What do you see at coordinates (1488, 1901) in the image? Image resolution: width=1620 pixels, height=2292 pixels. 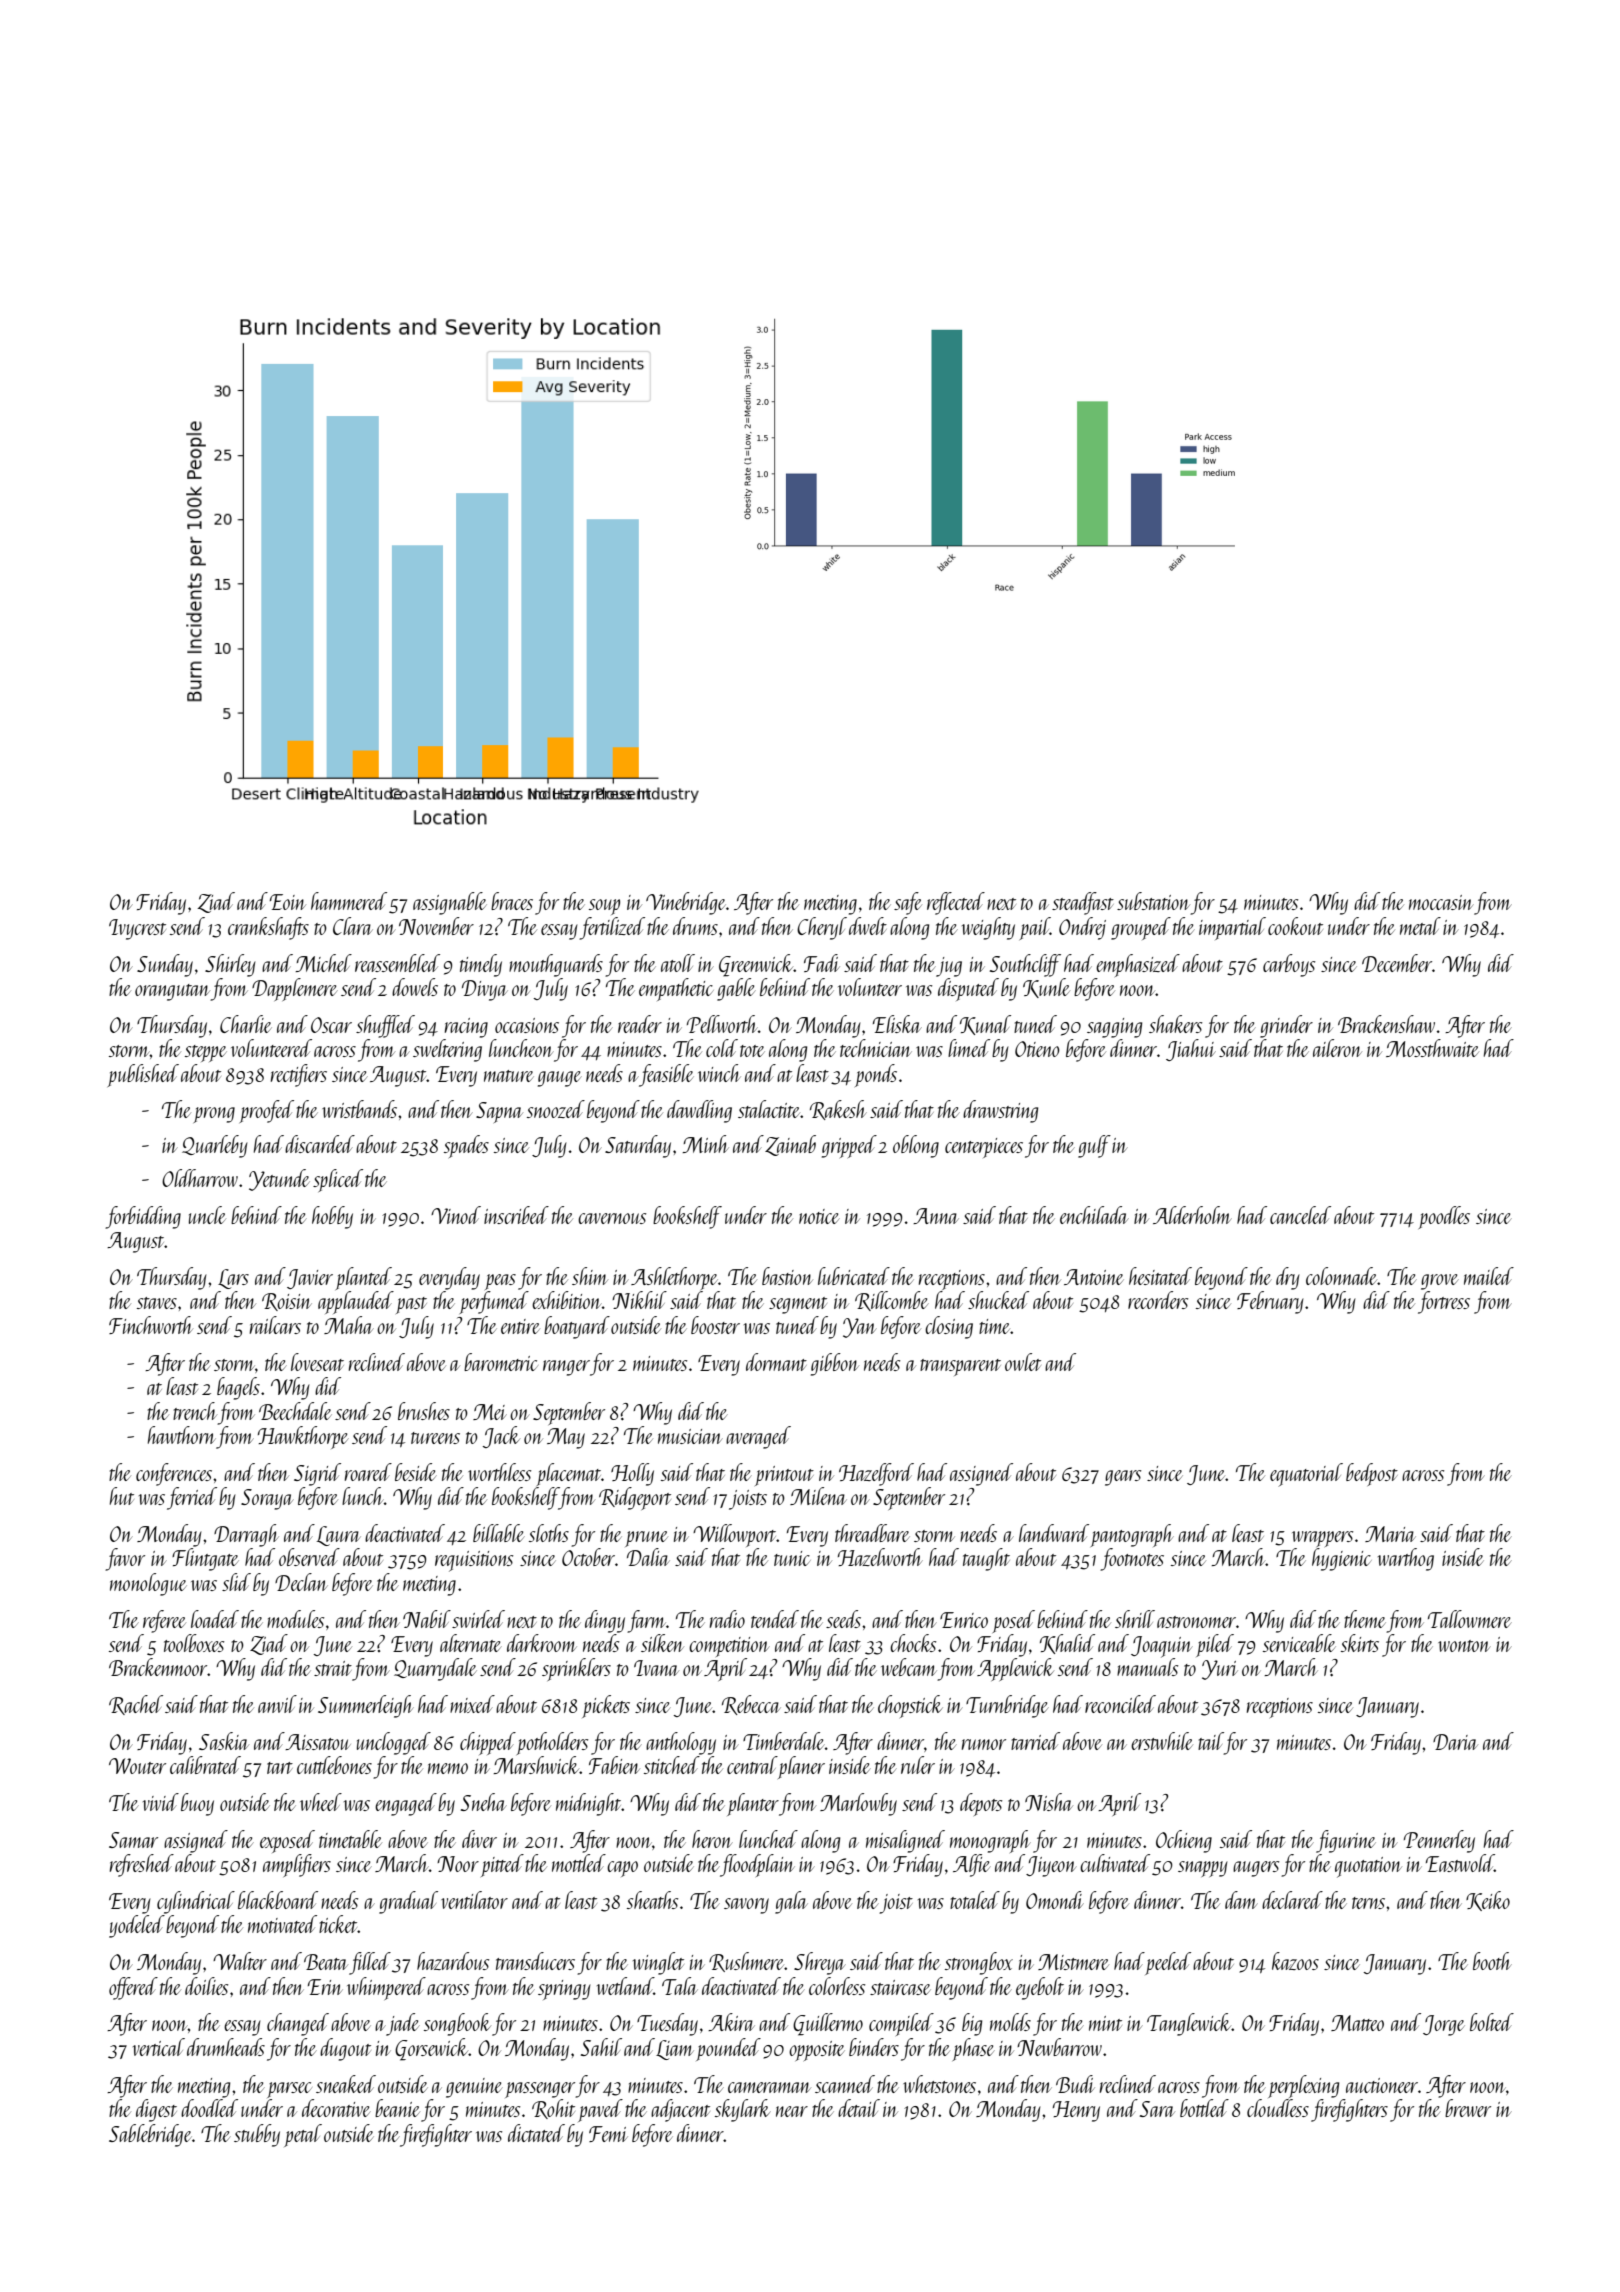 I see `Keiko` at bounding box center [1488, 1901].
